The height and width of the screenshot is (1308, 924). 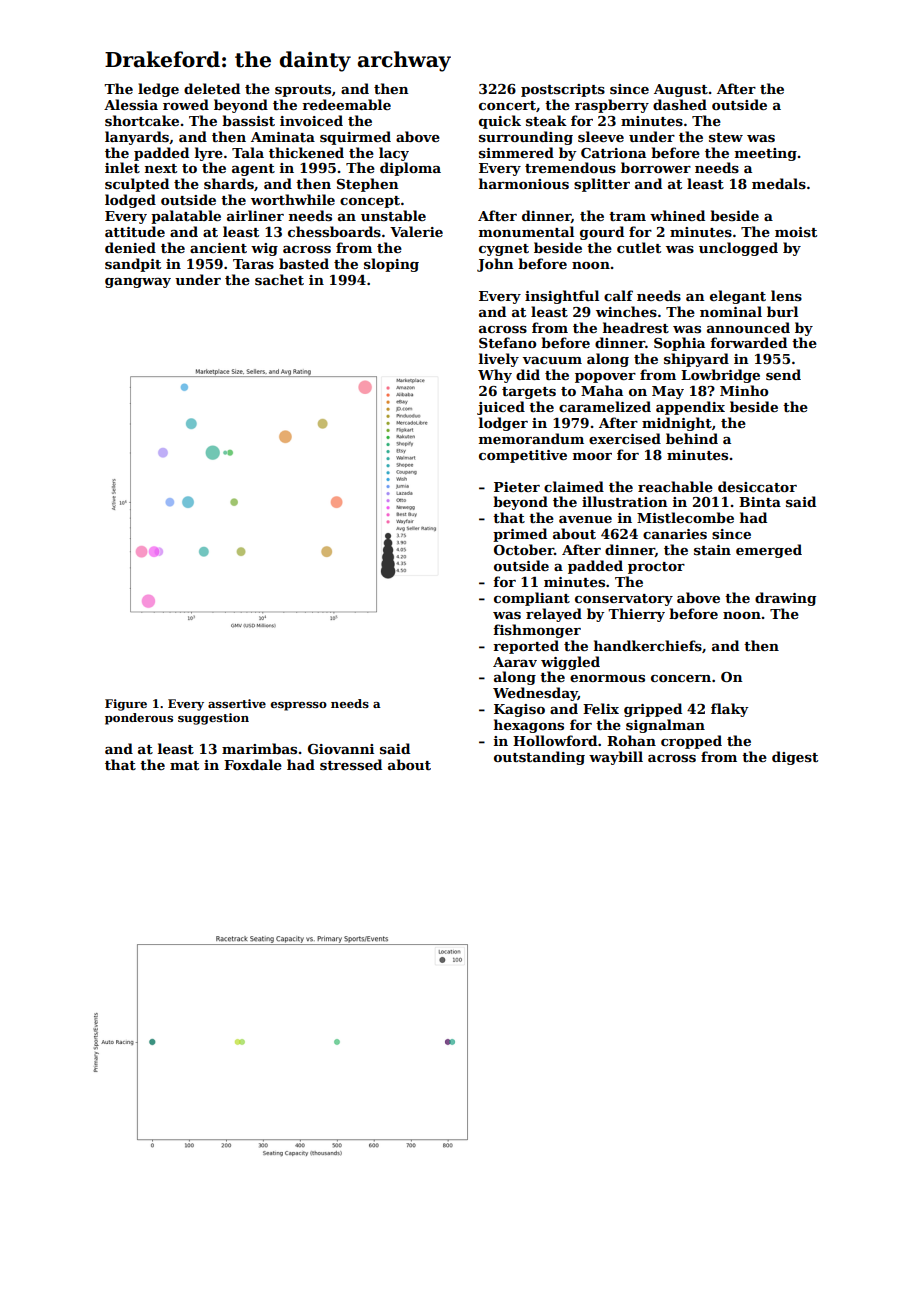 What do you see at coordinates (523, 456) in the screenshot?
I see `competitive` at bounding box center [523, 456].
